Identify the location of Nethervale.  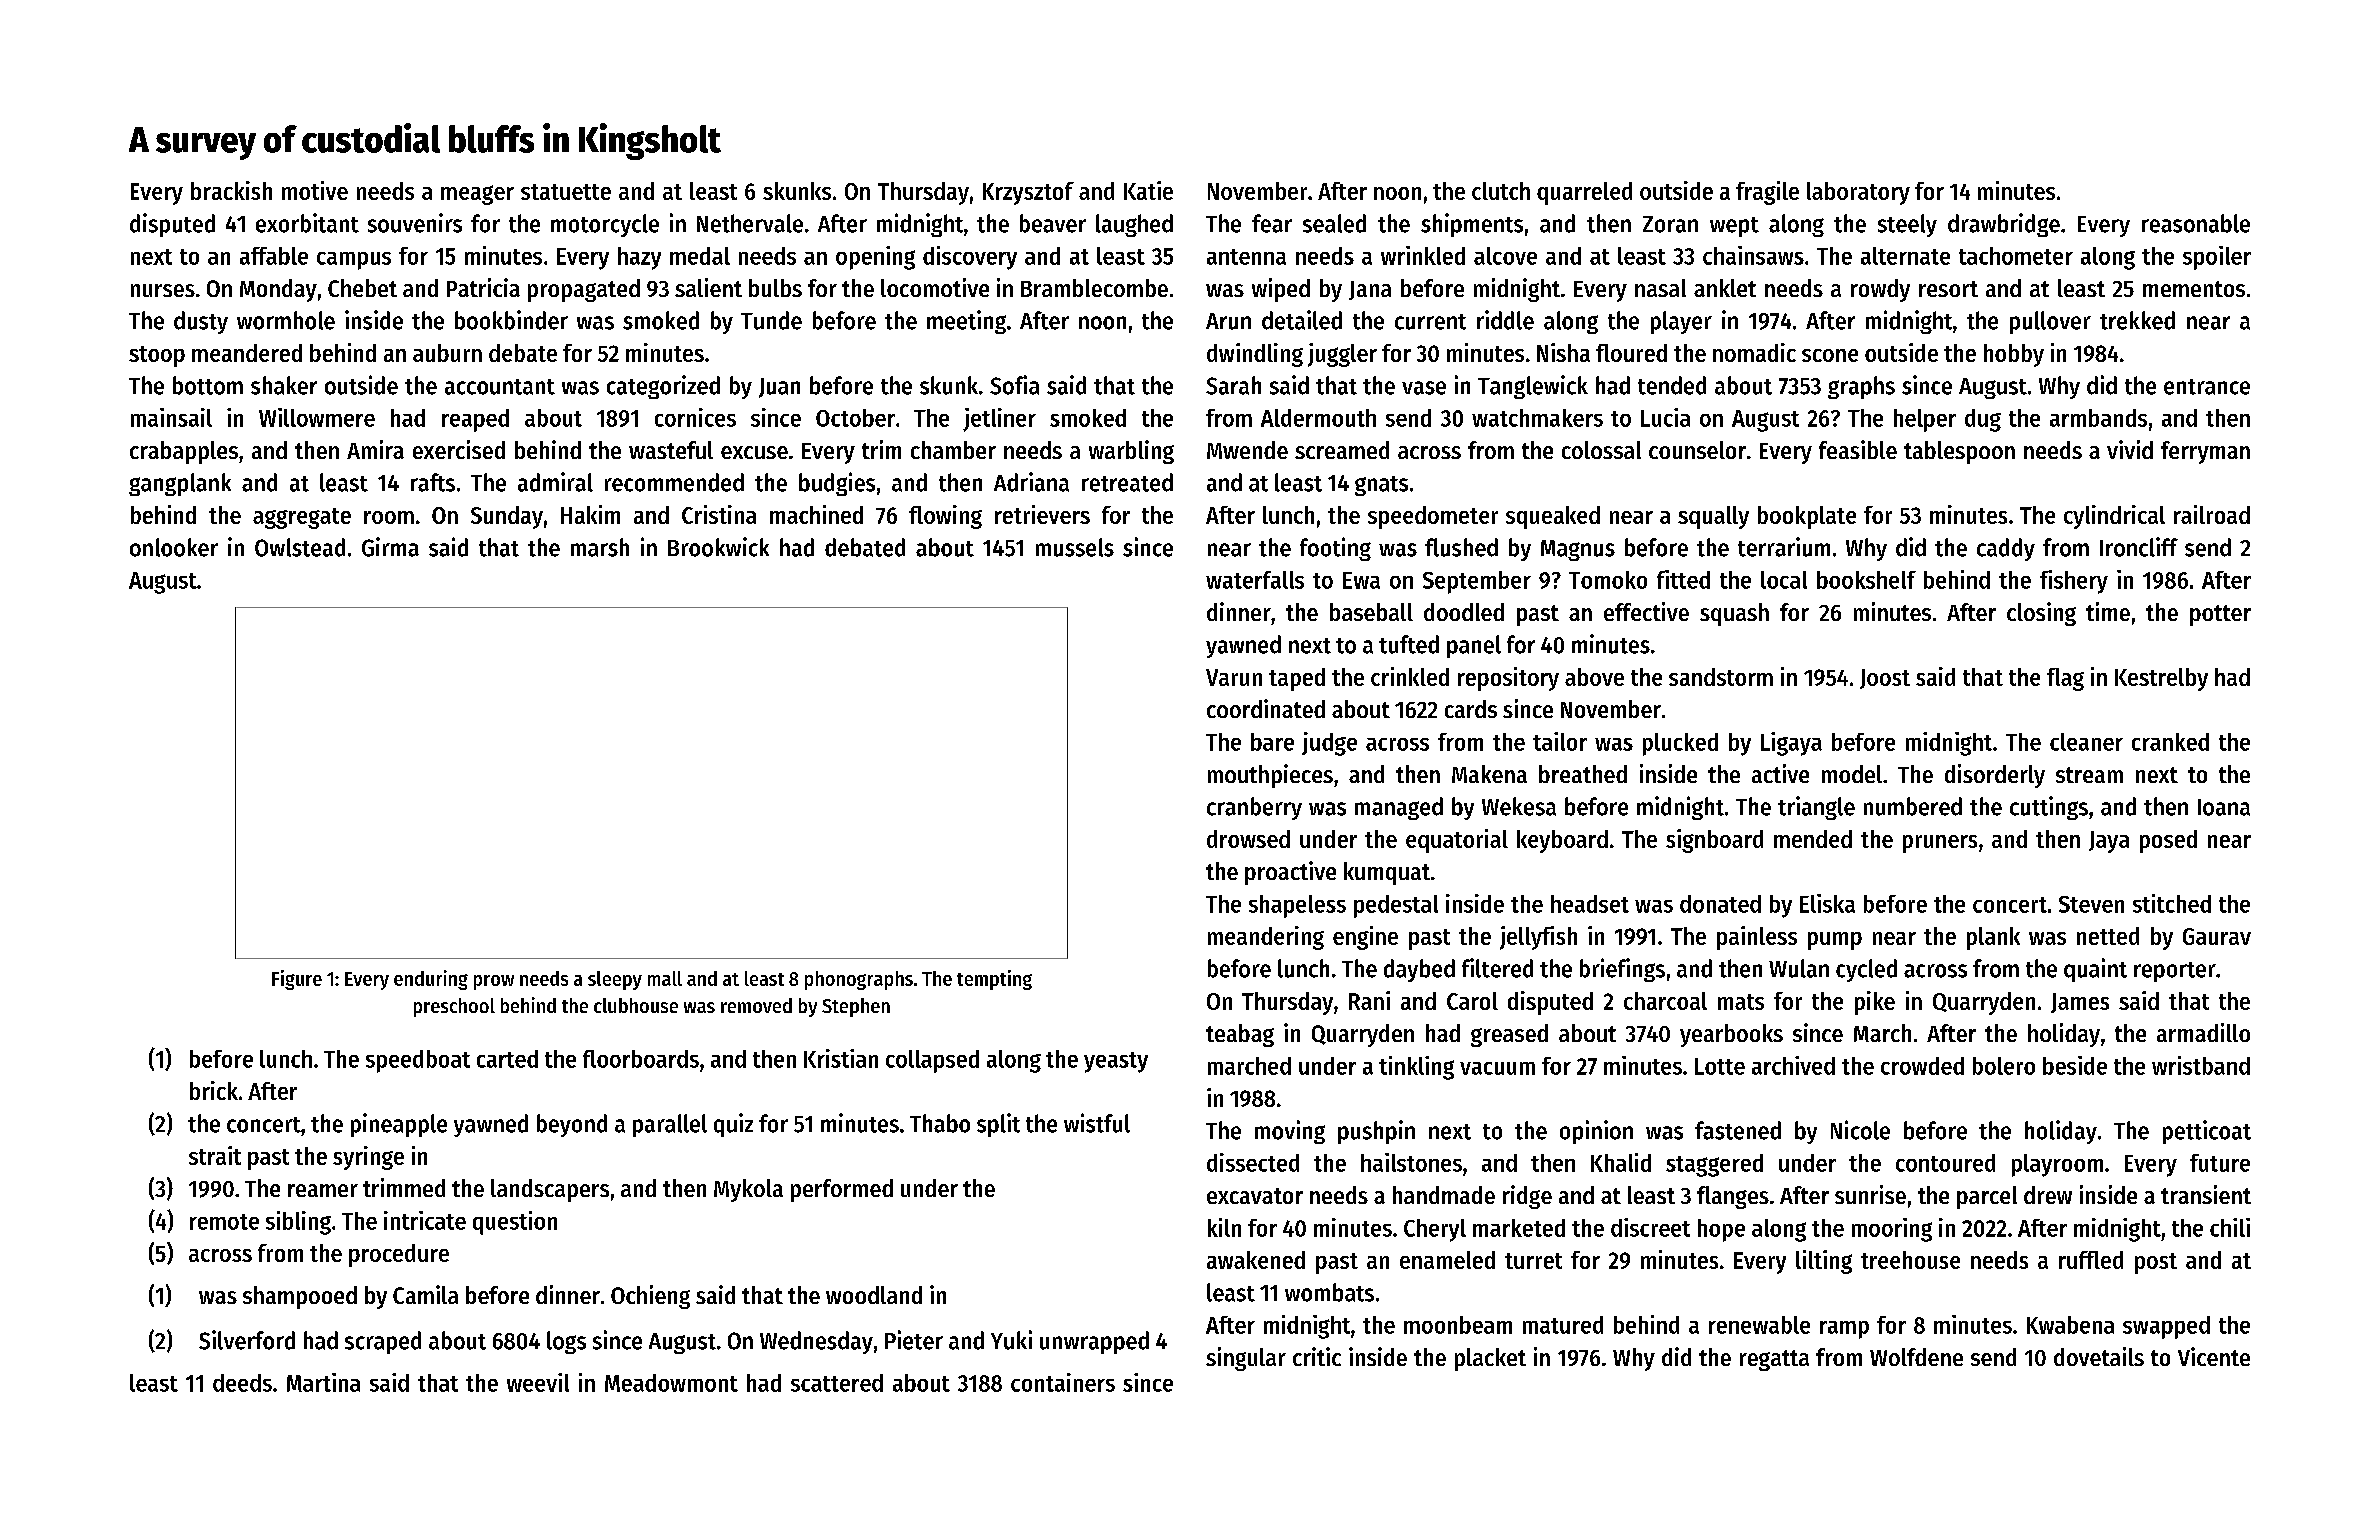
(750, 223).
